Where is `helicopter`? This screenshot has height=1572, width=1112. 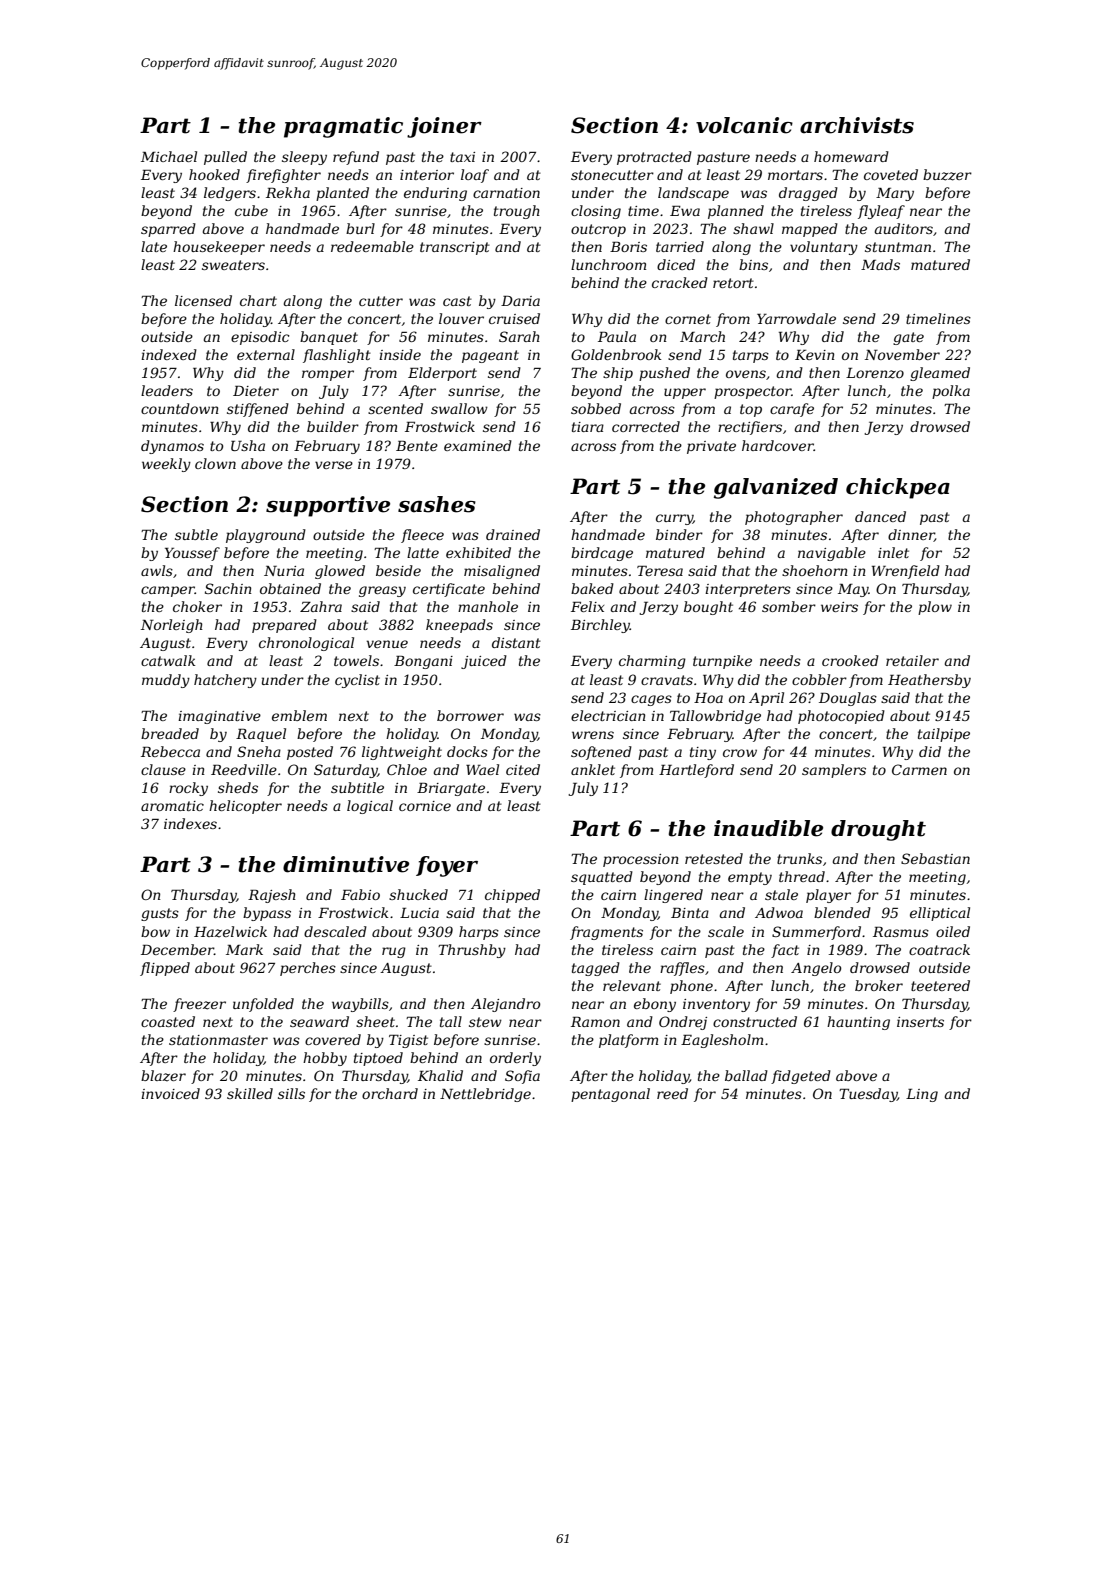 helicopter is located at coordinates (245, 807).
